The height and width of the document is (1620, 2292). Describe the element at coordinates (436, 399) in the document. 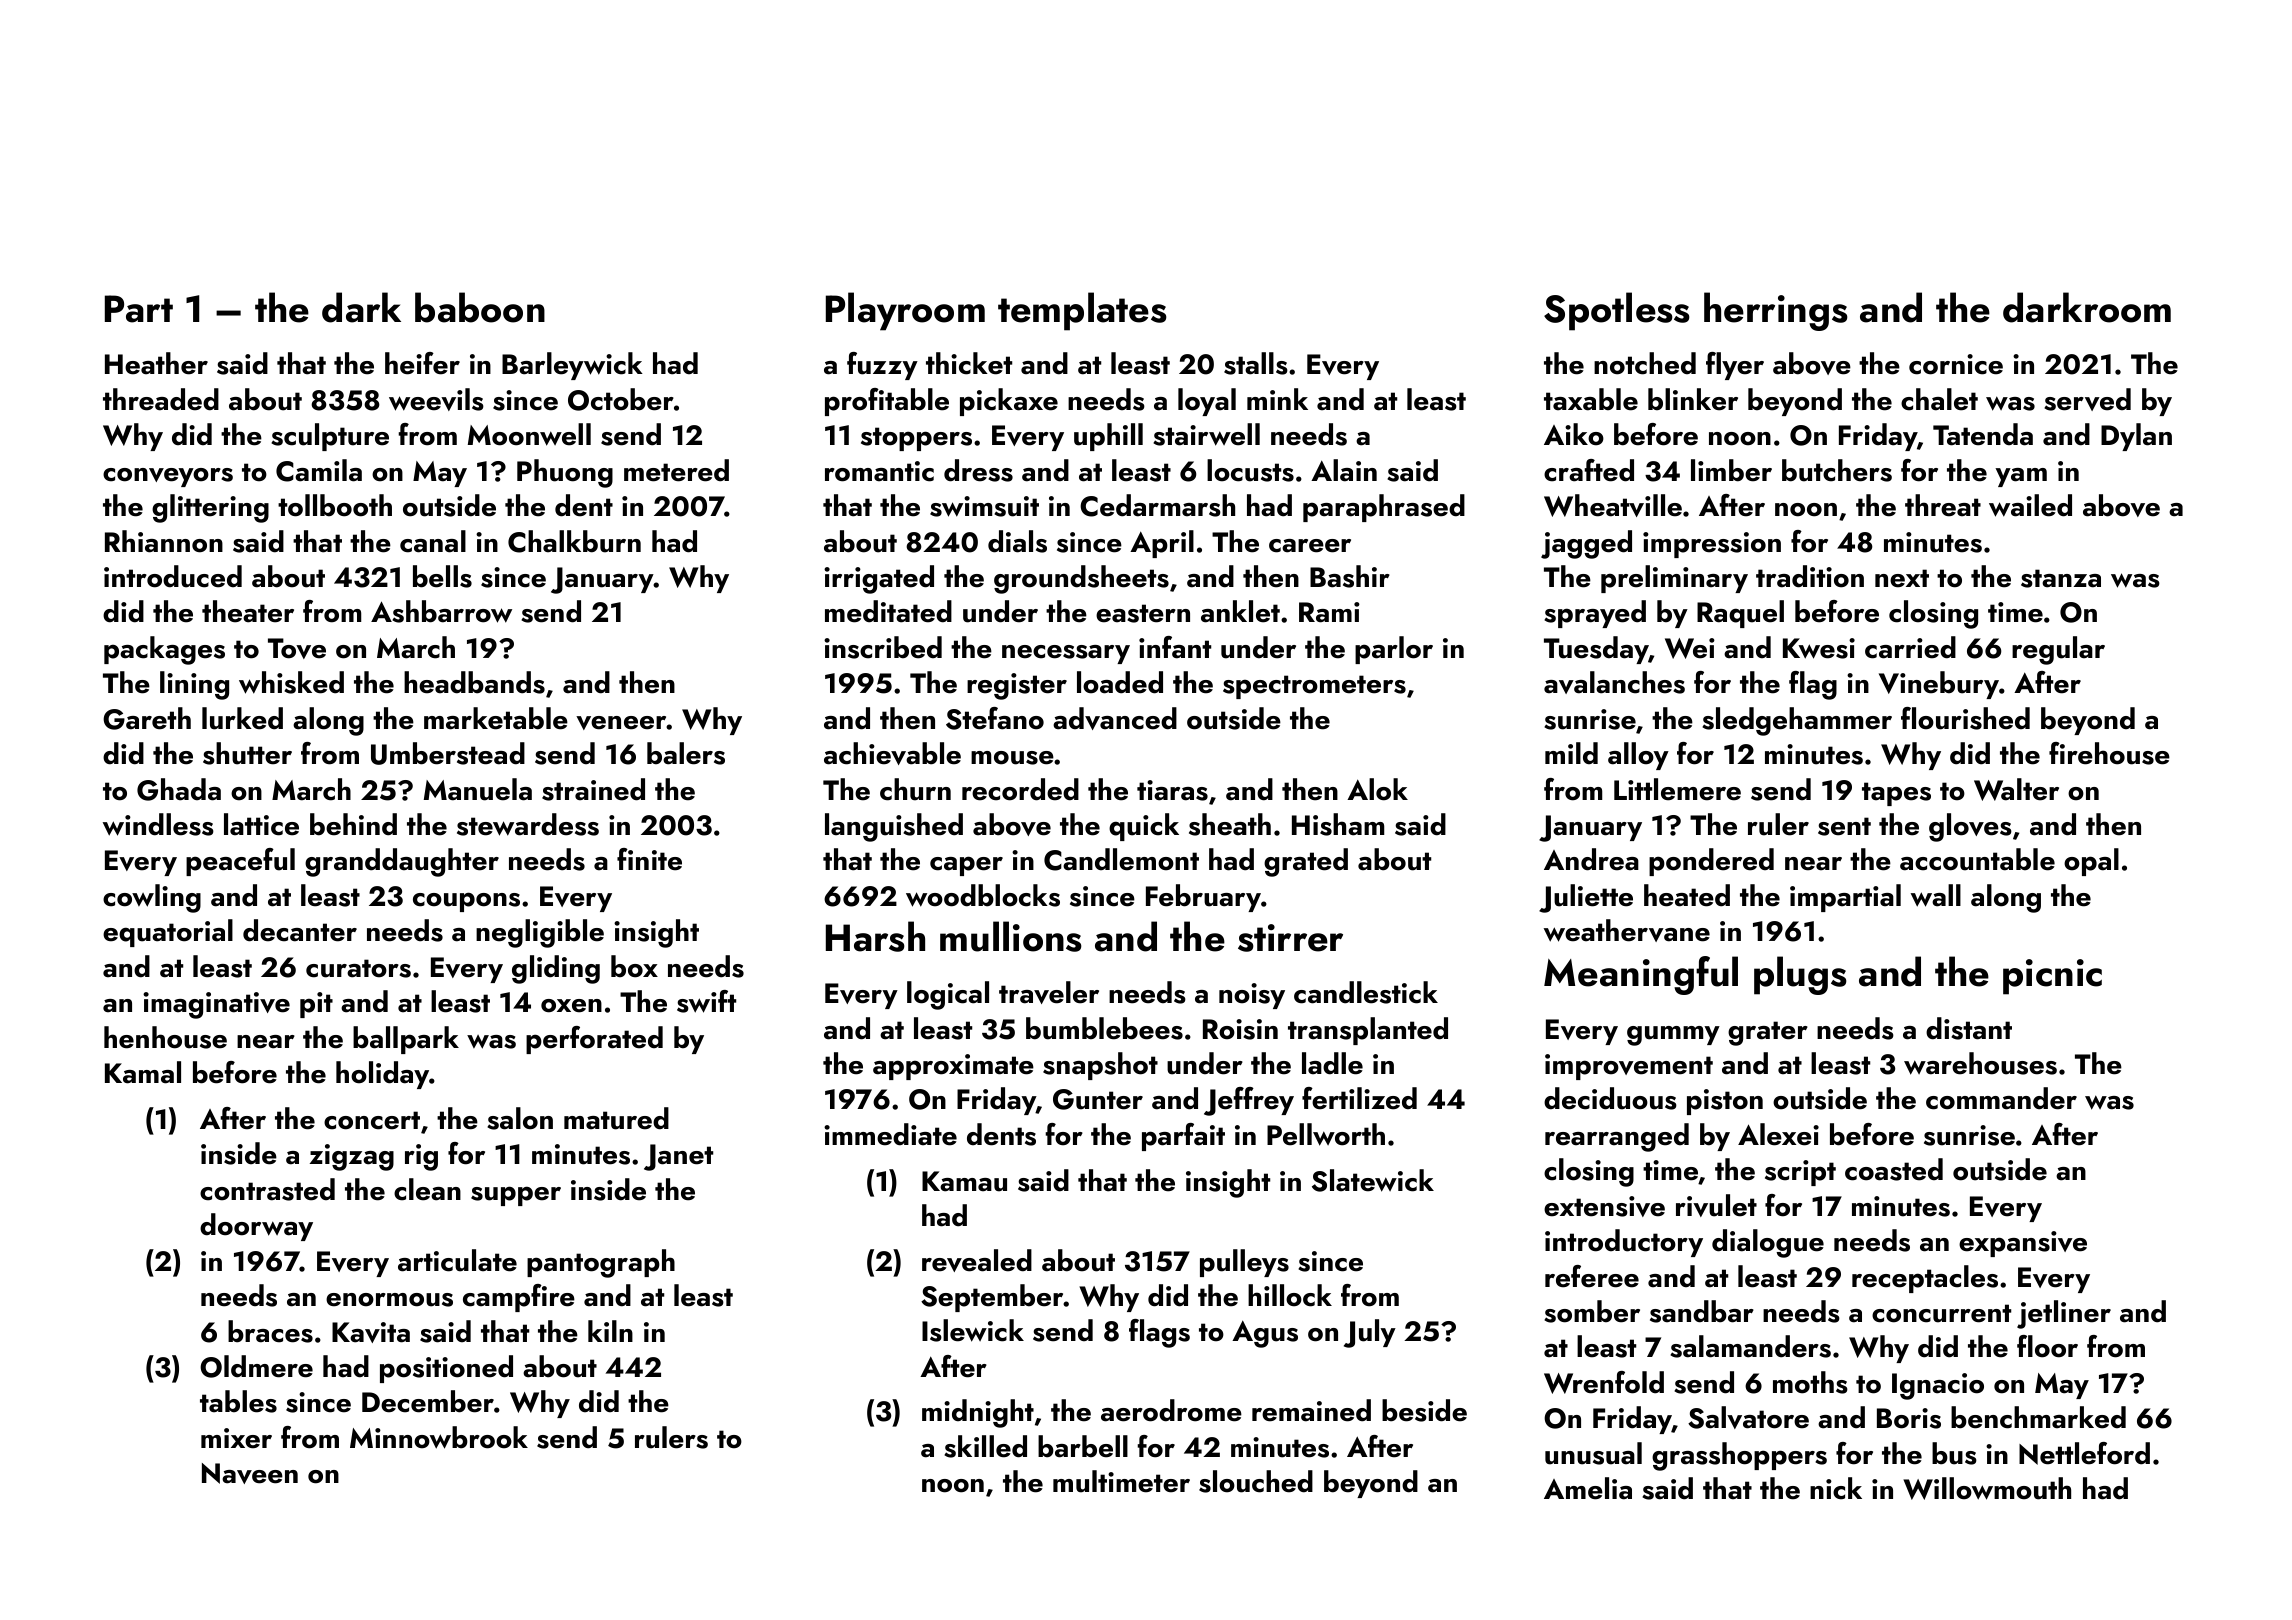

I see `weevils` at that location.
